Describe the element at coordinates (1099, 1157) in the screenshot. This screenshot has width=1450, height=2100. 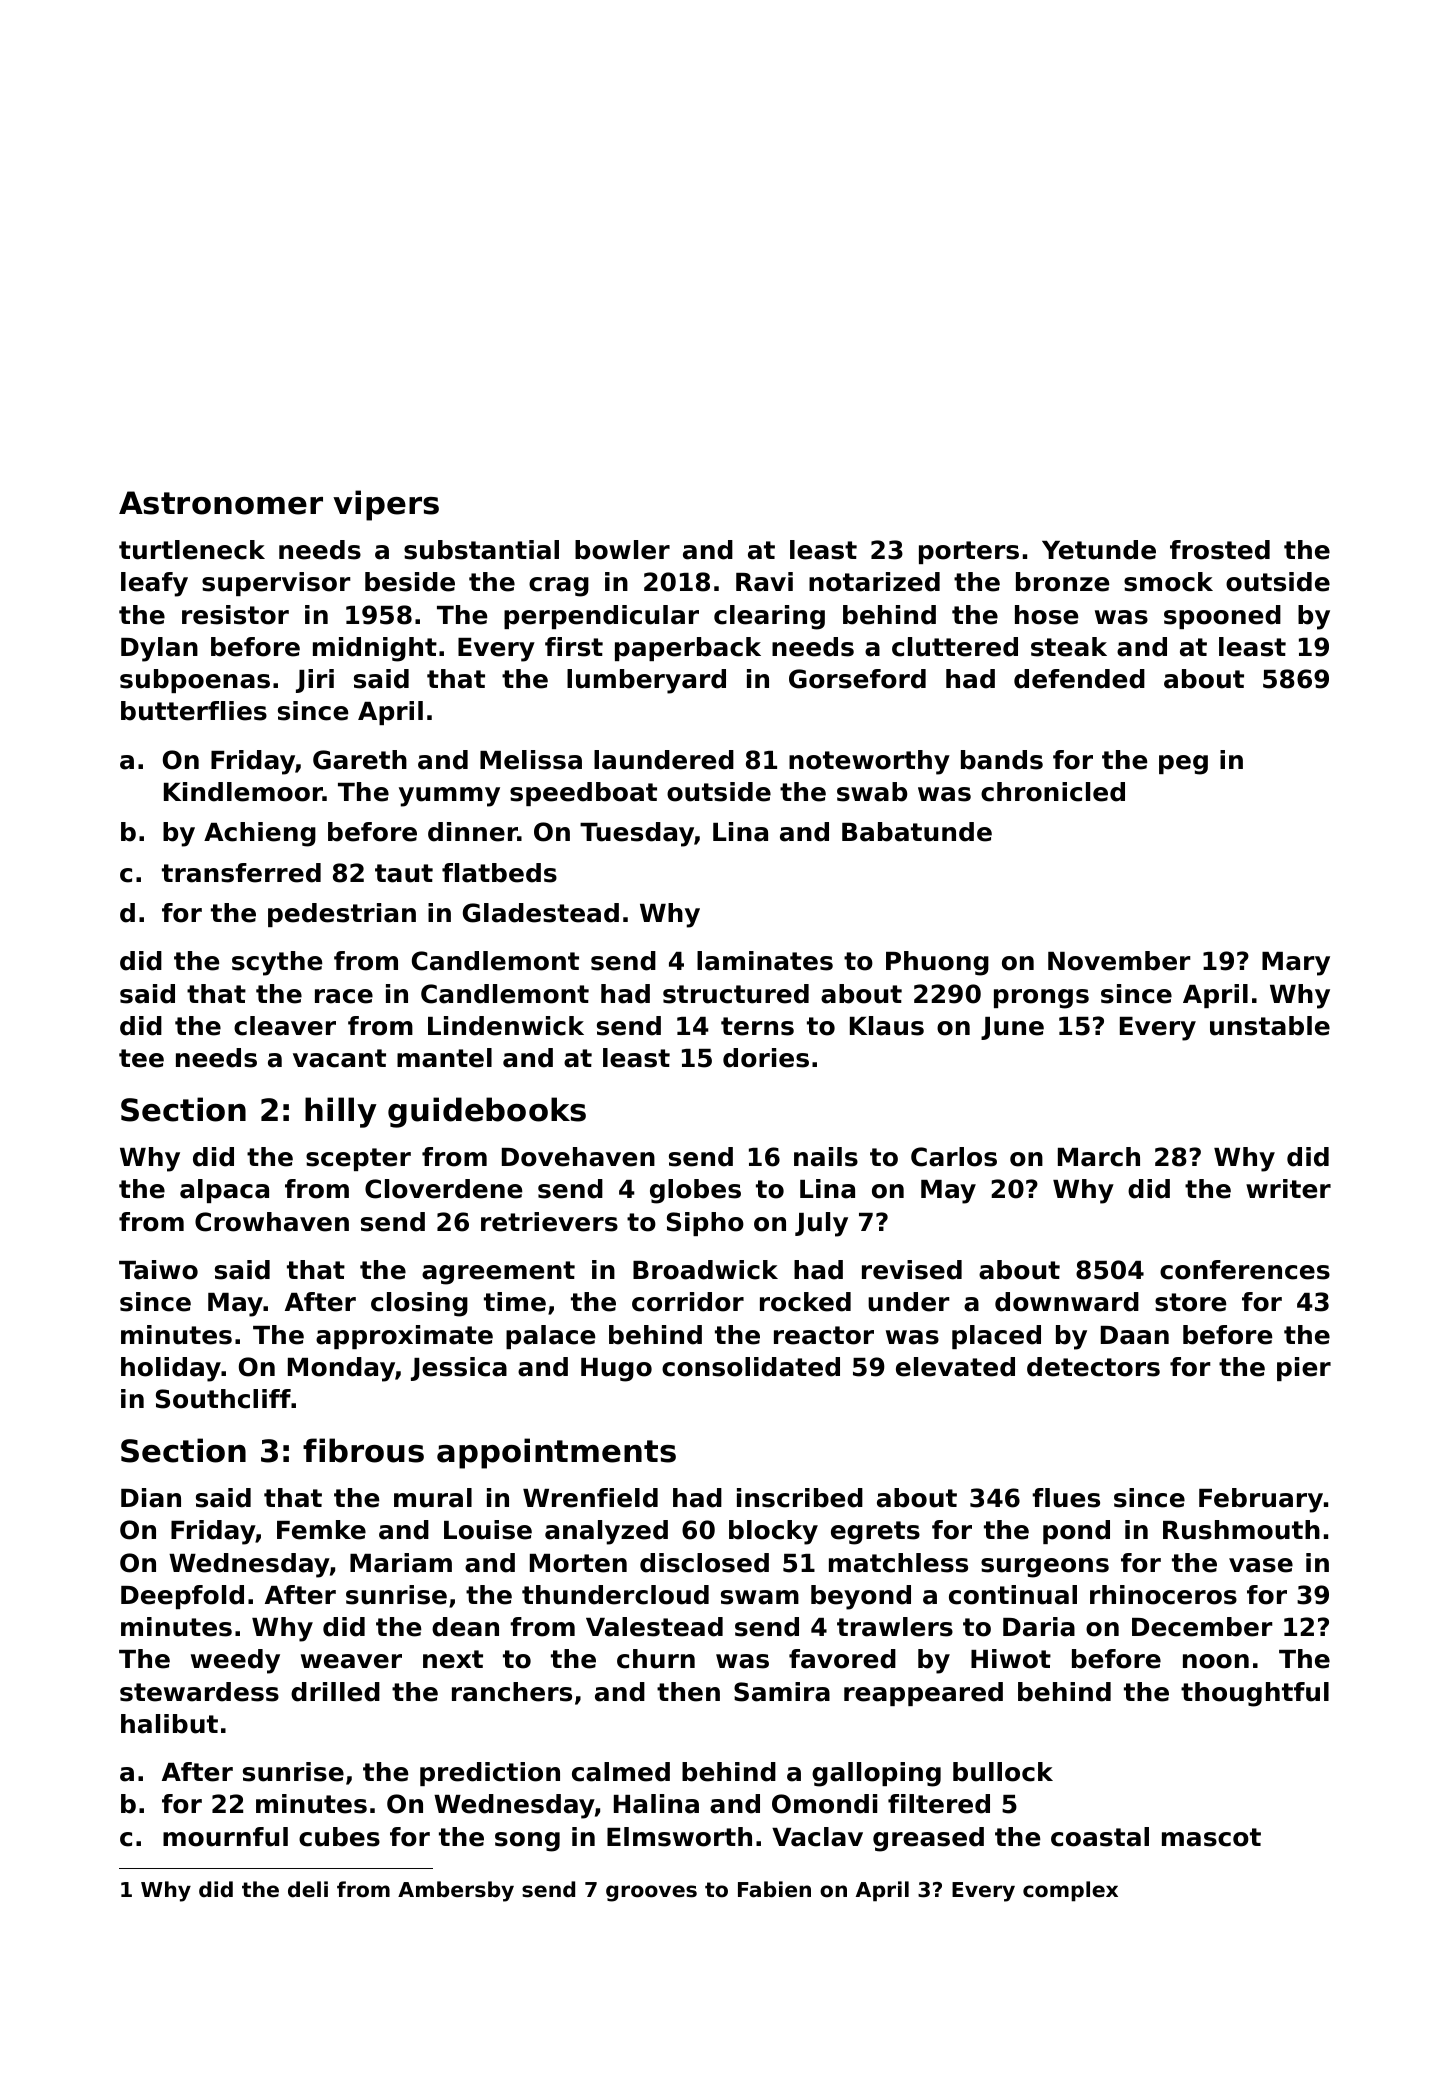
I see `March` at that location.
